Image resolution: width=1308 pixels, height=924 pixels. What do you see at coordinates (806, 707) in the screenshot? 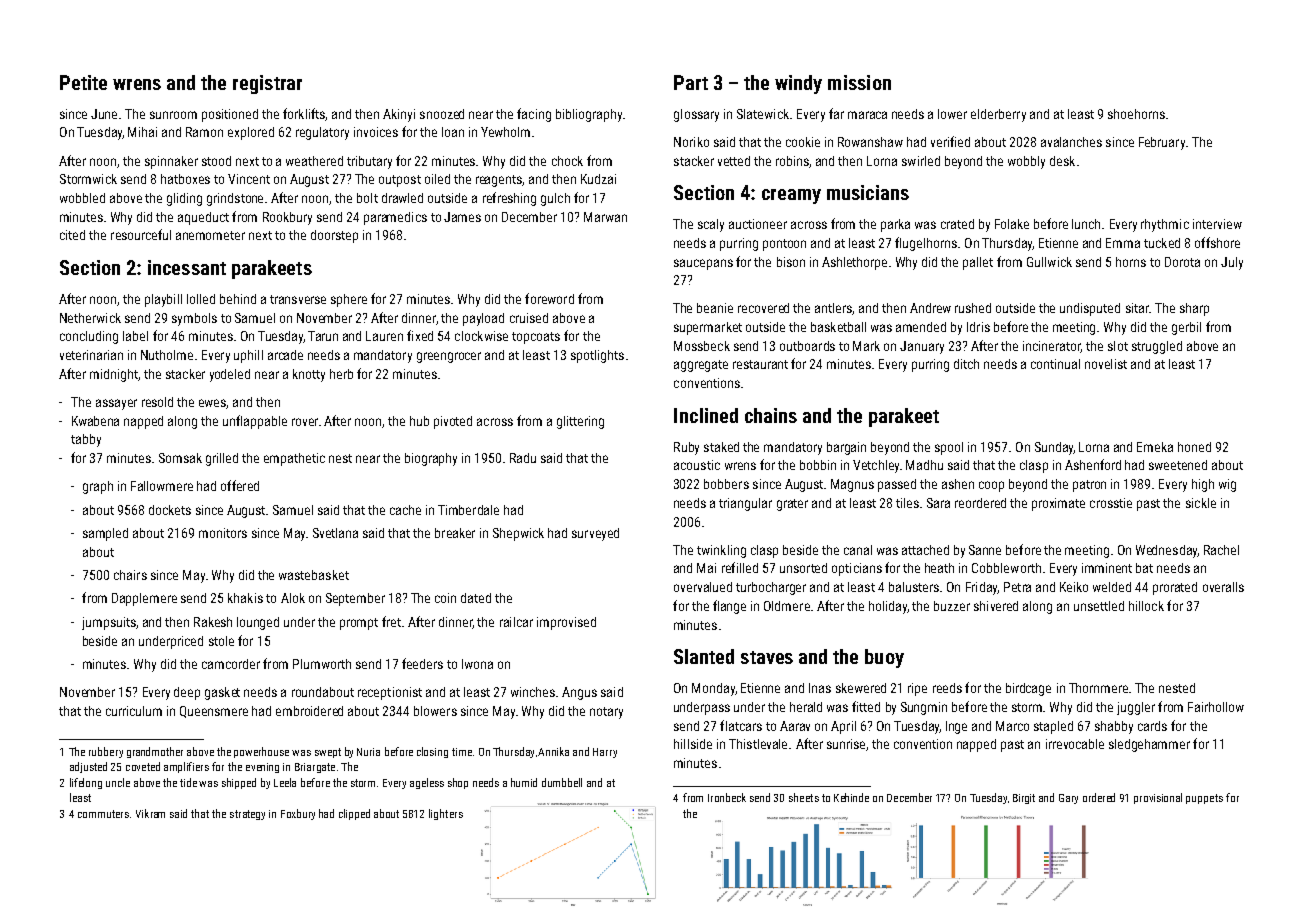
I see `herald` at bounding box center [806, 707].
